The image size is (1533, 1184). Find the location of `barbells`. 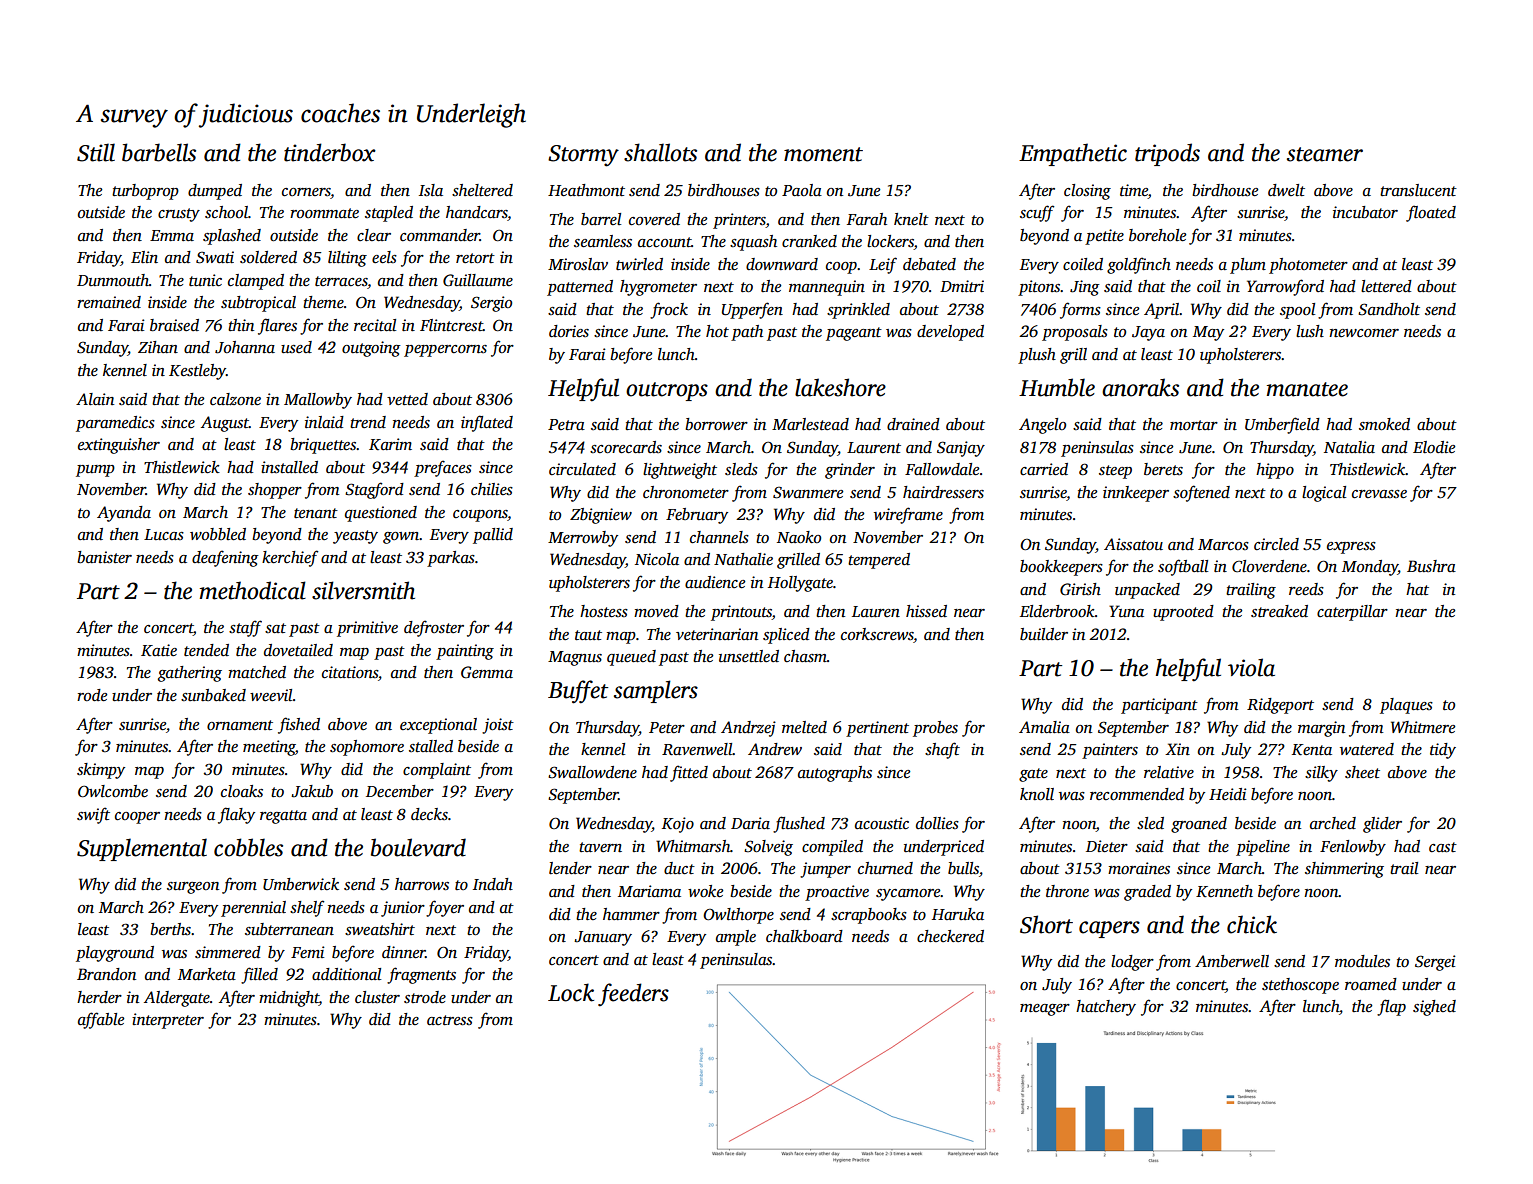

barbells is located at coordinates (159, 152).
